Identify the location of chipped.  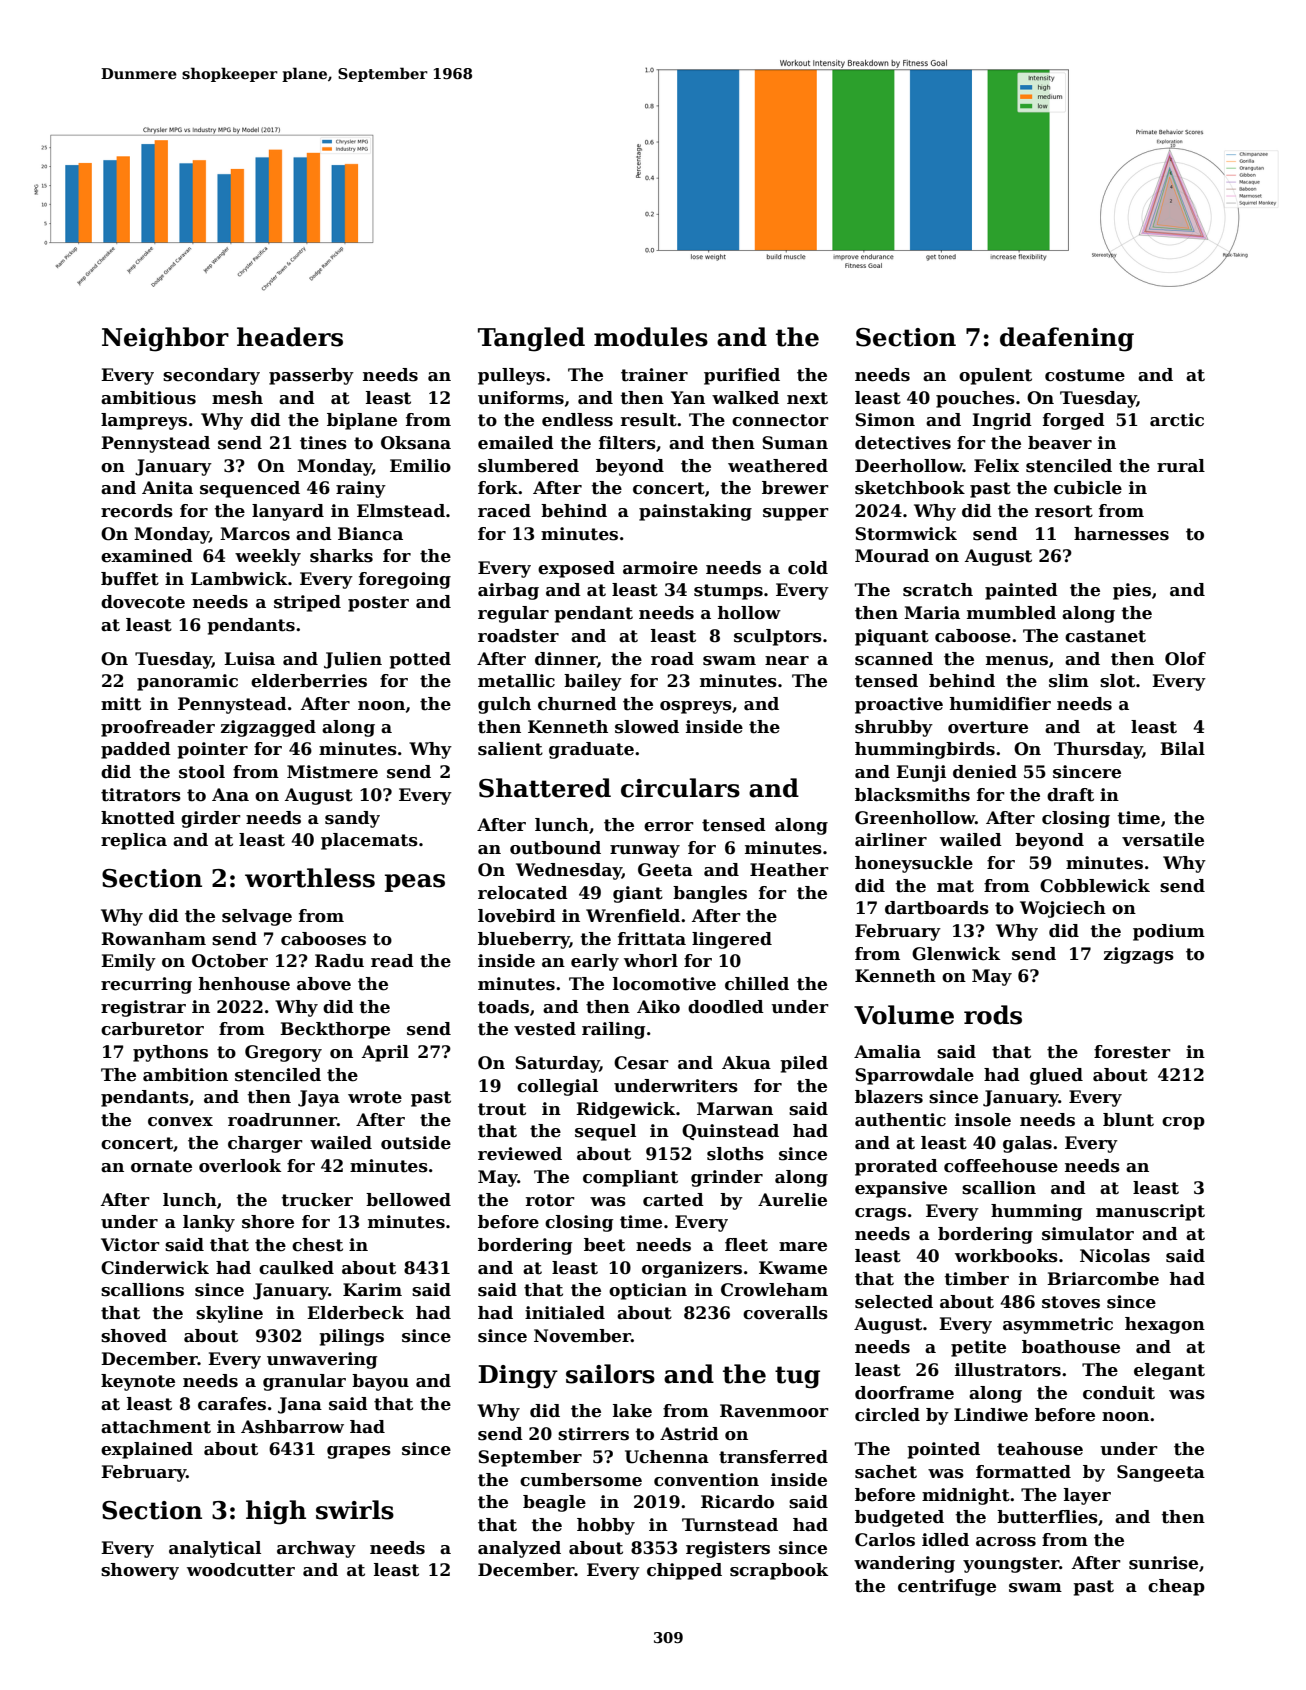
(684, 1571).
